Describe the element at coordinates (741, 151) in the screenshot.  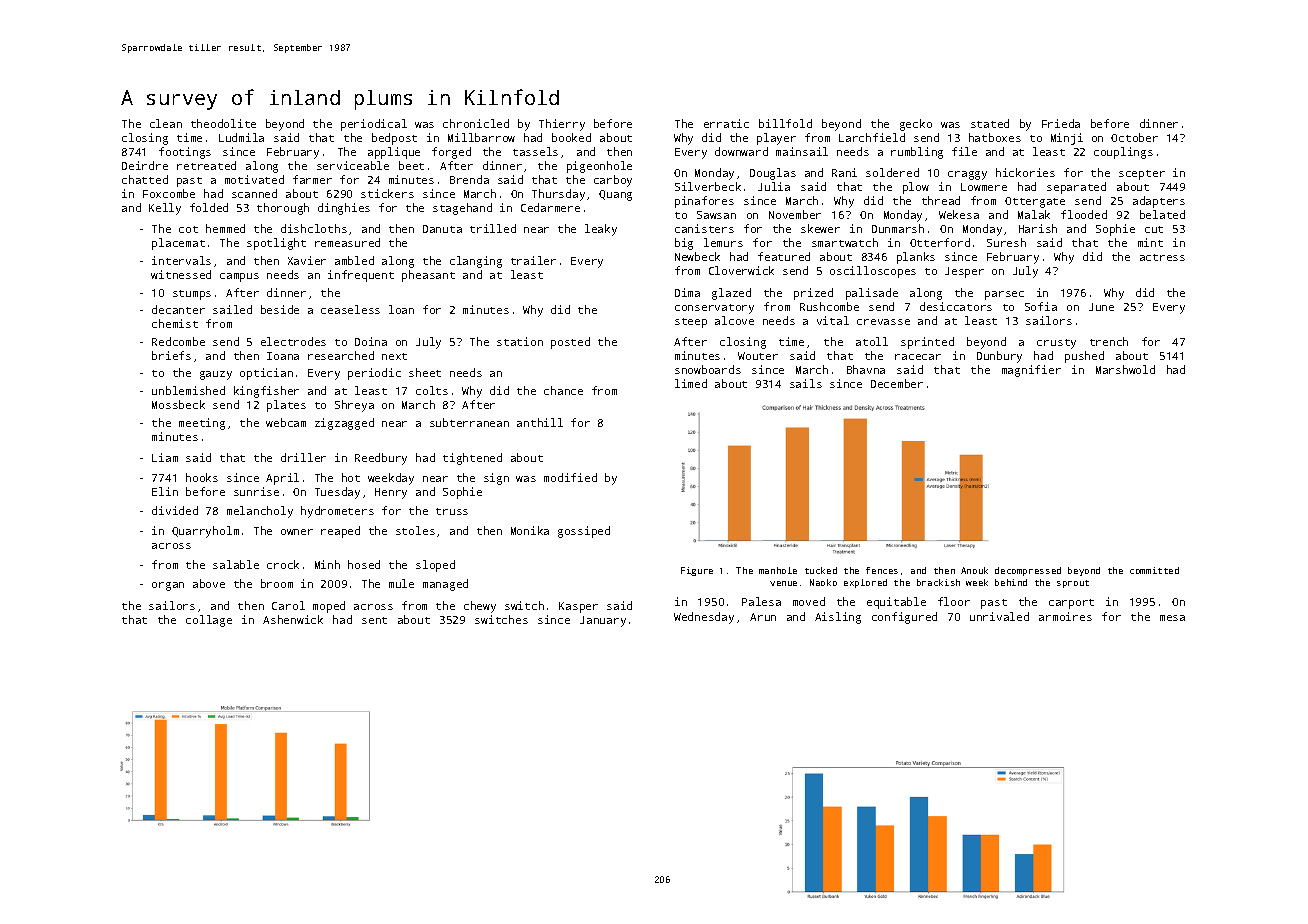
I see `downward` at that location.
